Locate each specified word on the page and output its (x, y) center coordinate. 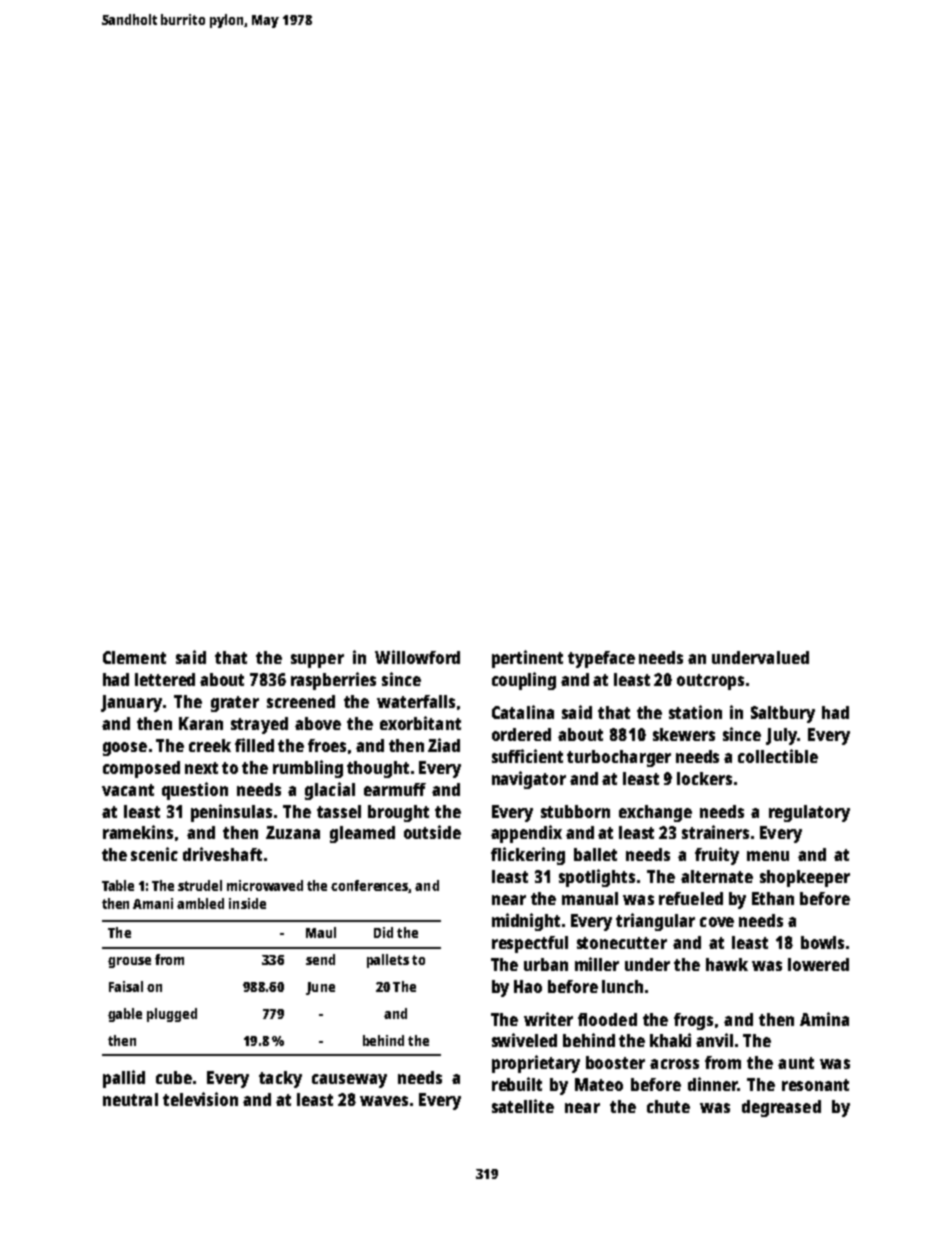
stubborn (575, 811)
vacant (128, 790)
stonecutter (622, 943)
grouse (129, 962)
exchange (655, 813)
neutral (130, 1099)
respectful (530, 944)
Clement (134, 657)
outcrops (710, 682)
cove (717, 922)
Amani (153, 903)
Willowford (417, 657)
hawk (727, 964)
